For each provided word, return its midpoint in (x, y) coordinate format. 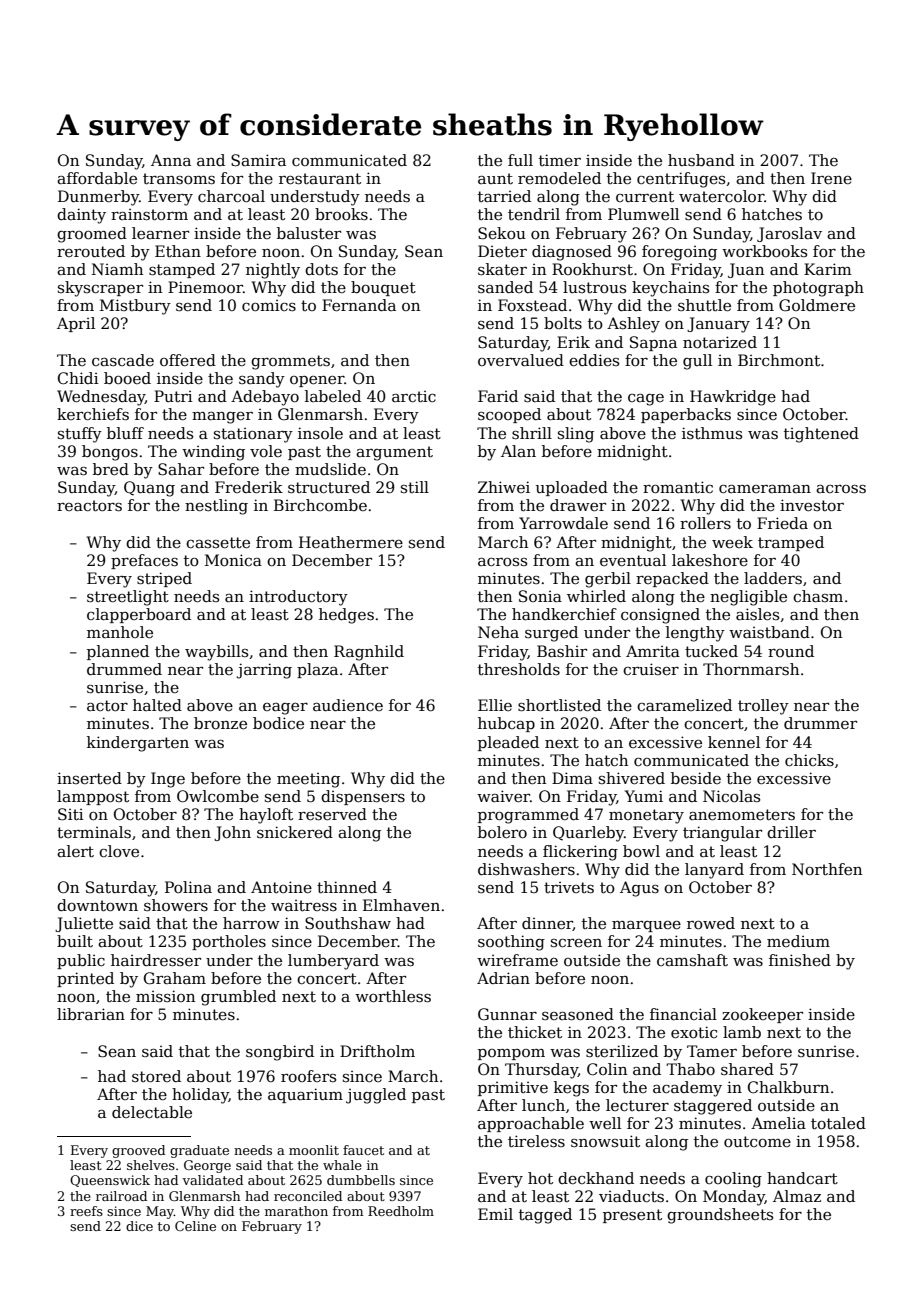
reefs (86, 1211)
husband (701, 160)
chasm (818, 596)
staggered (713, 1107)
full (520, 160)
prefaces (144, 561)
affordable (97, 178)
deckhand (596, 1178)
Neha (498, 632)
